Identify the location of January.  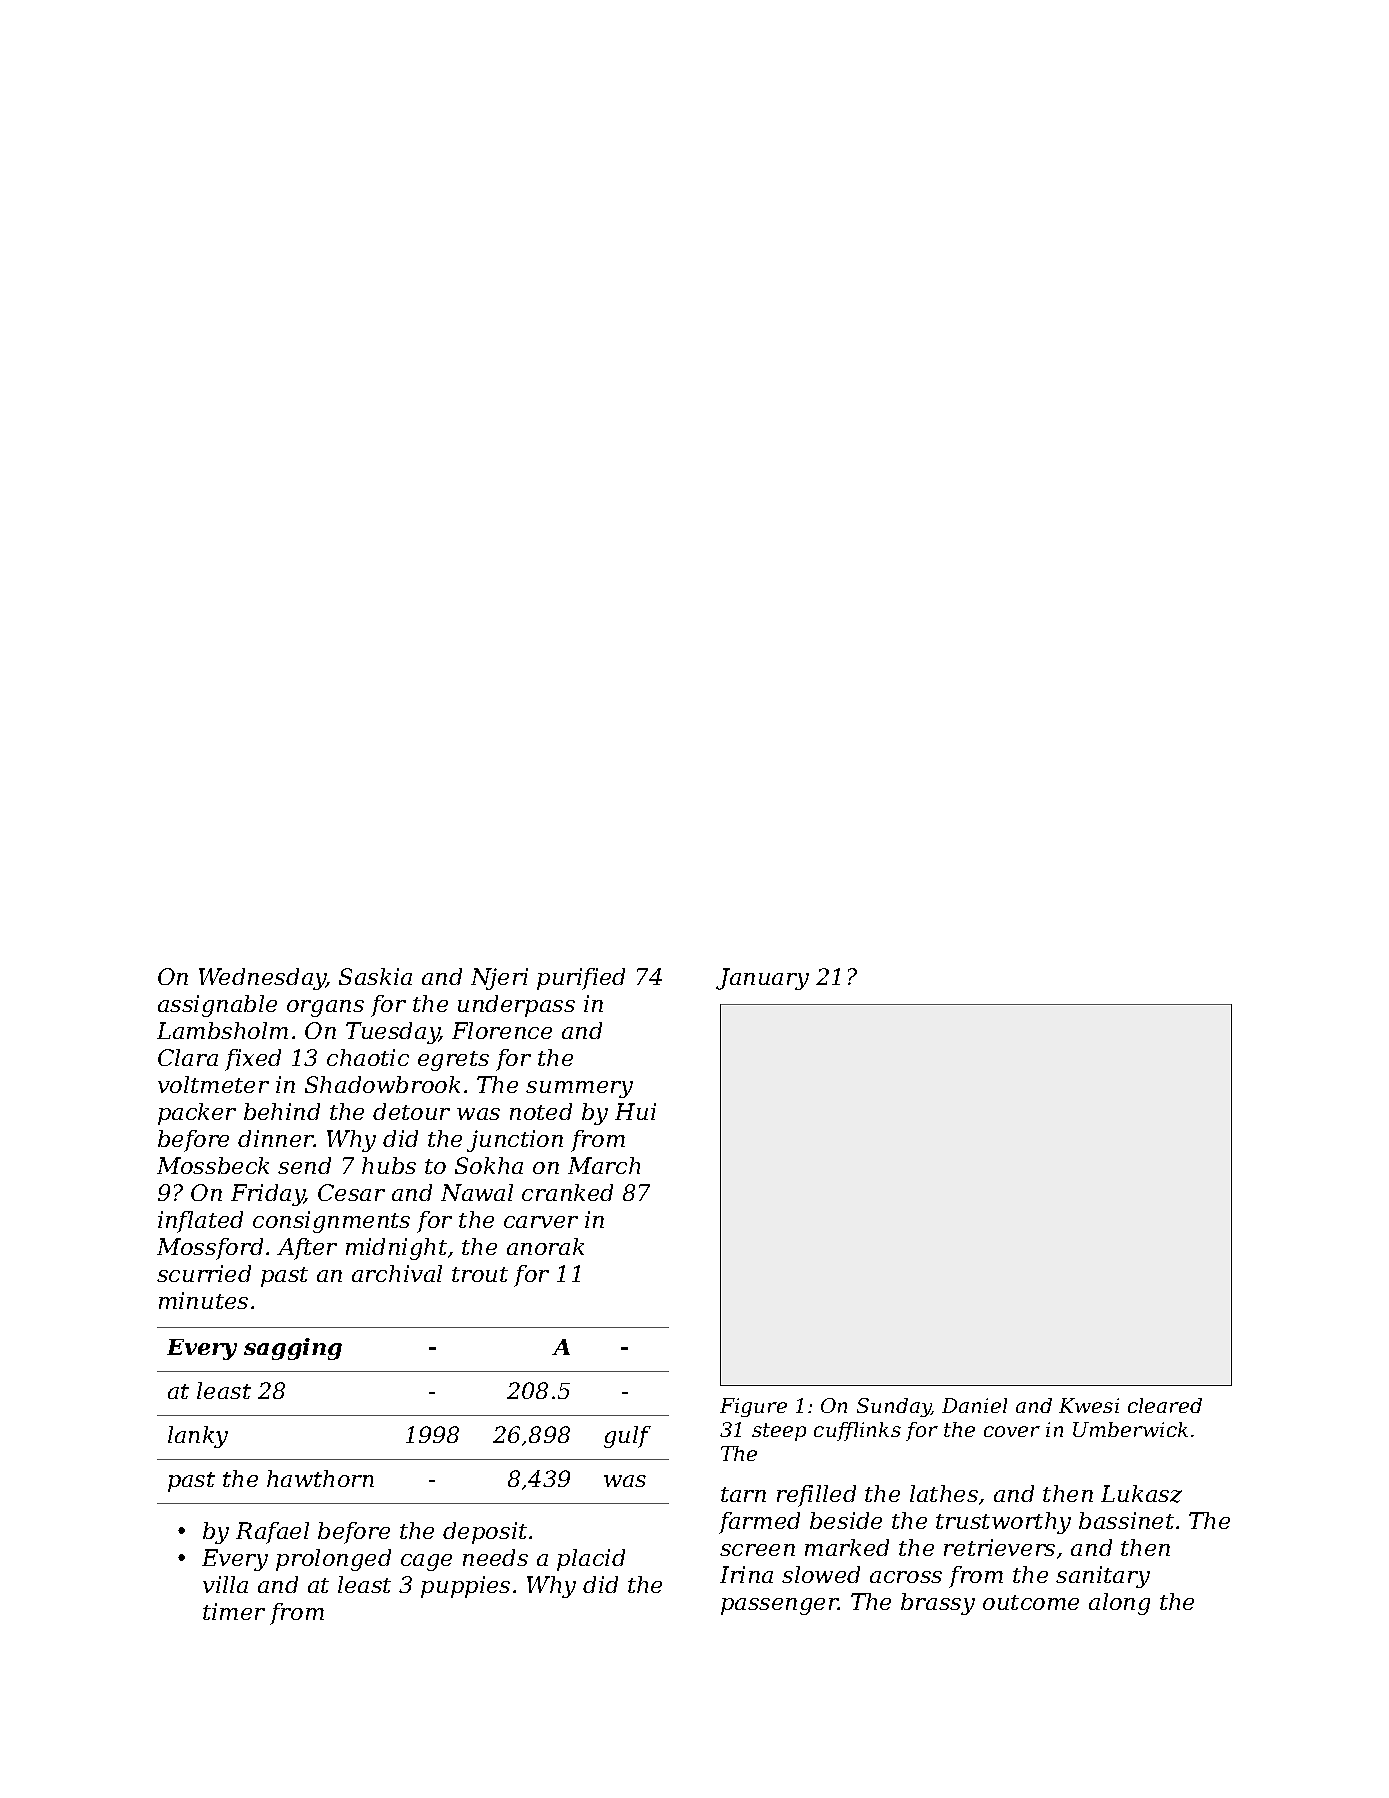
(762, 979).
